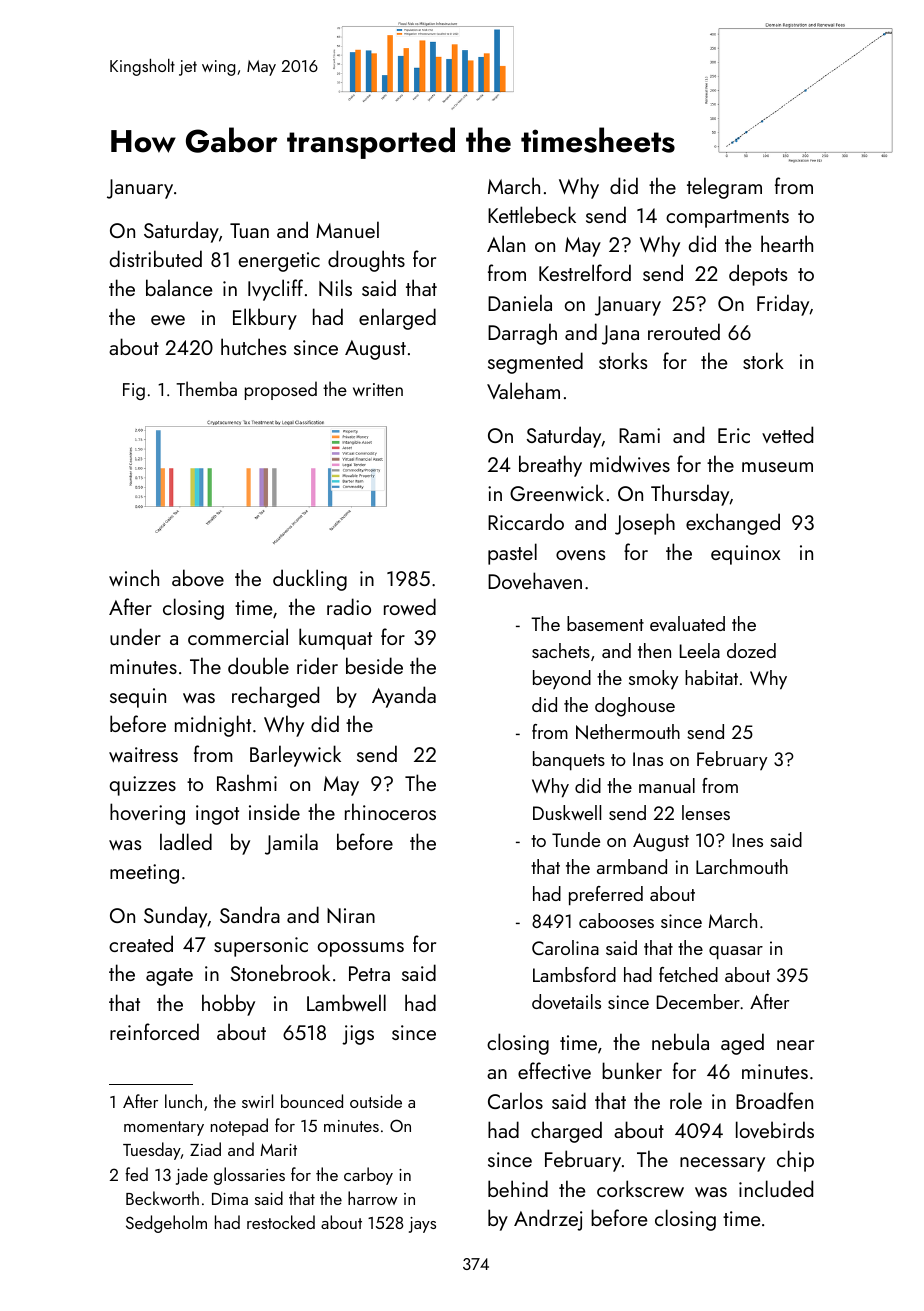 The width and height of the screenshot is (924, 1311). I want to click on agate, so click(169, 977).
